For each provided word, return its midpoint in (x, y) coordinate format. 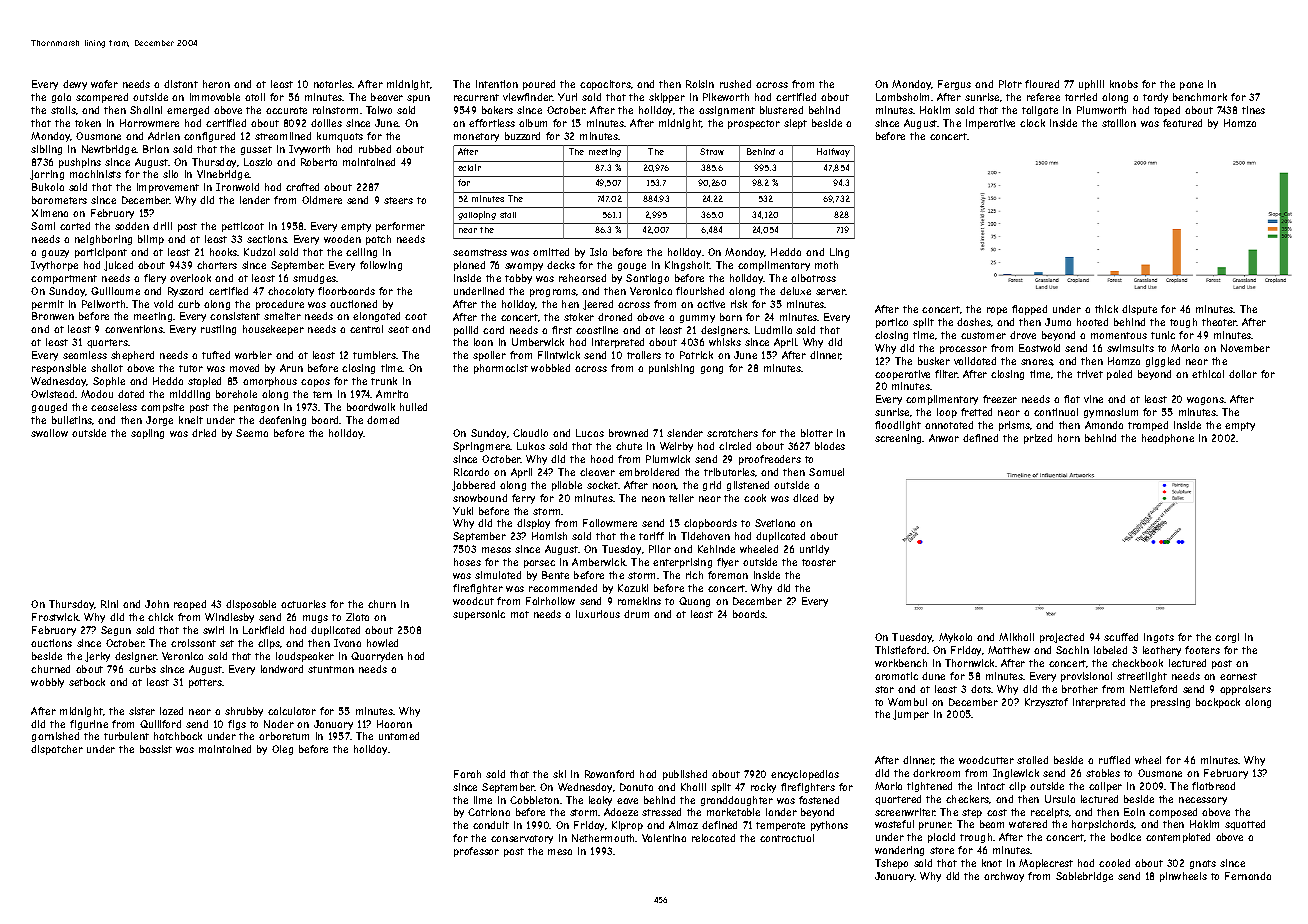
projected (1062, 638)
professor (476, 852)
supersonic (479, 615)
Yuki (463, 511)
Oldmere (322, 200)
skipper (667, 98)
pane (1191, 86)
